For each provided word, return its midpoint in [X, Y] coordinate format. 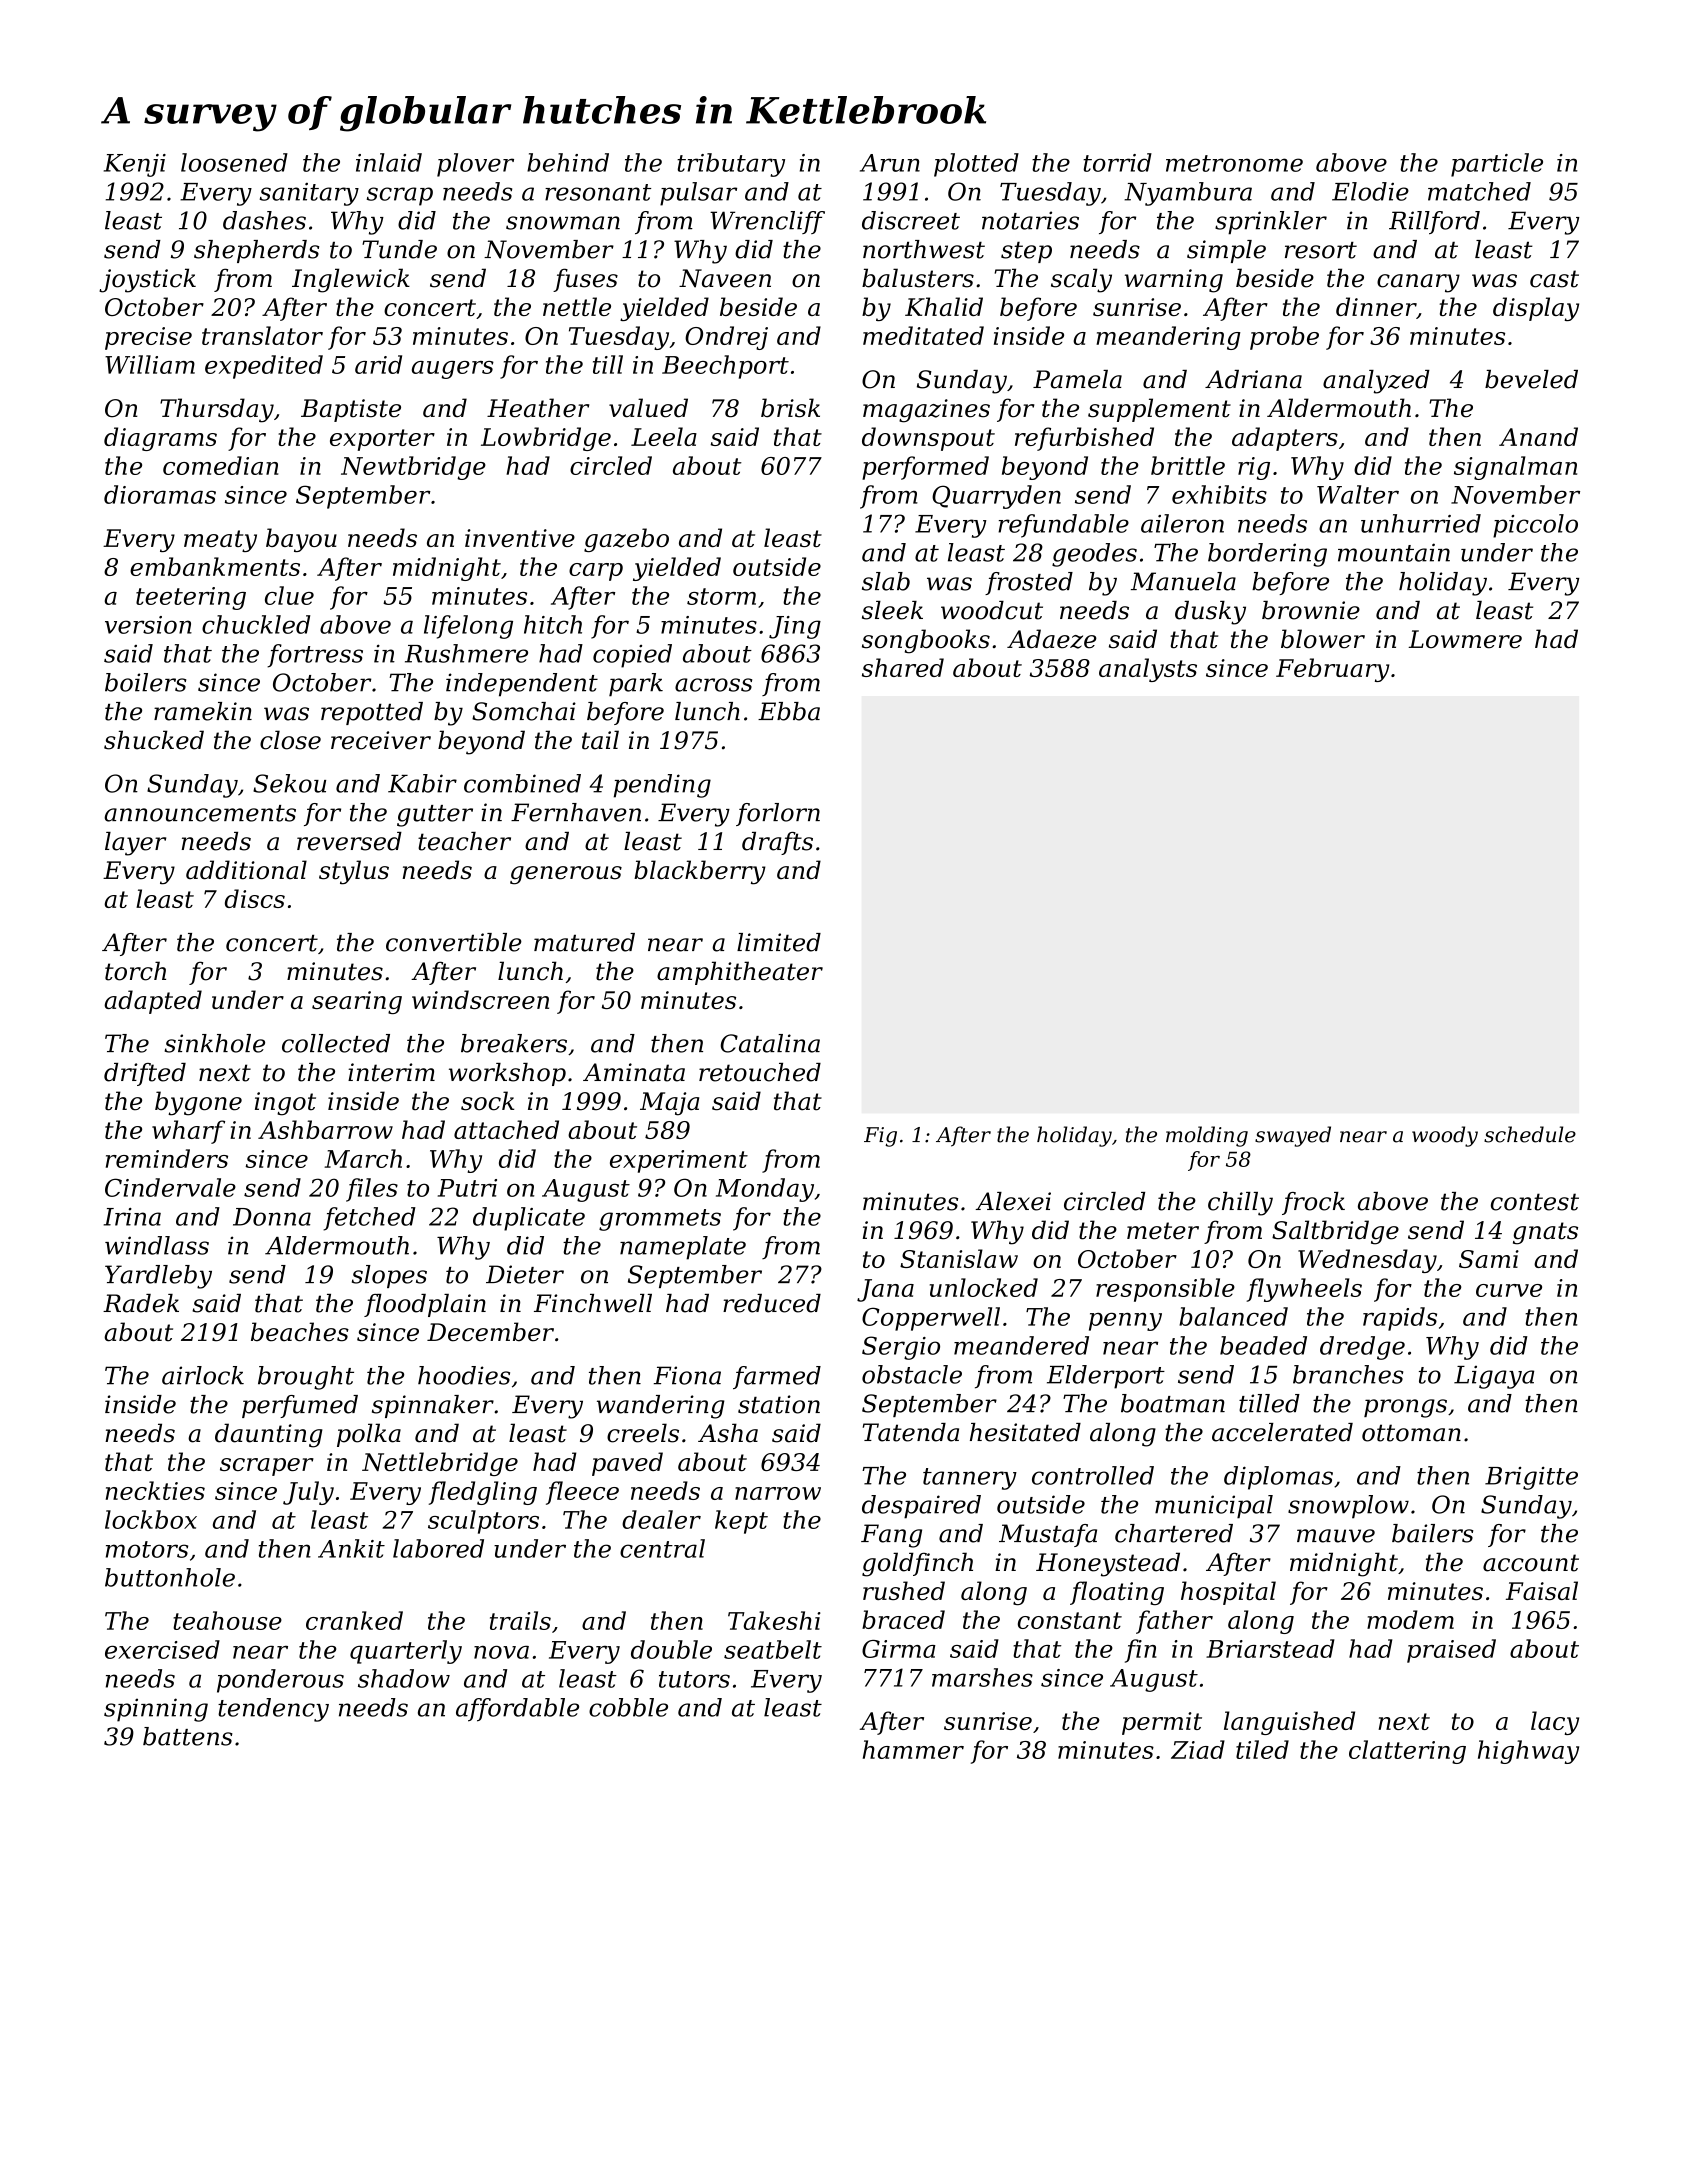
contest [1535, 1202]
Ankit [351, 1548]
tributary [731, 165]
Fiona [687, 1375]
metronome [1234, 163]
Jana [885, 1290]
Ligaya [1494, 1377]
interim [391, 1072]
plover [475, 165]
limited [779, 942]
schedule [1530, 1134]
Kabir [422, 783]
